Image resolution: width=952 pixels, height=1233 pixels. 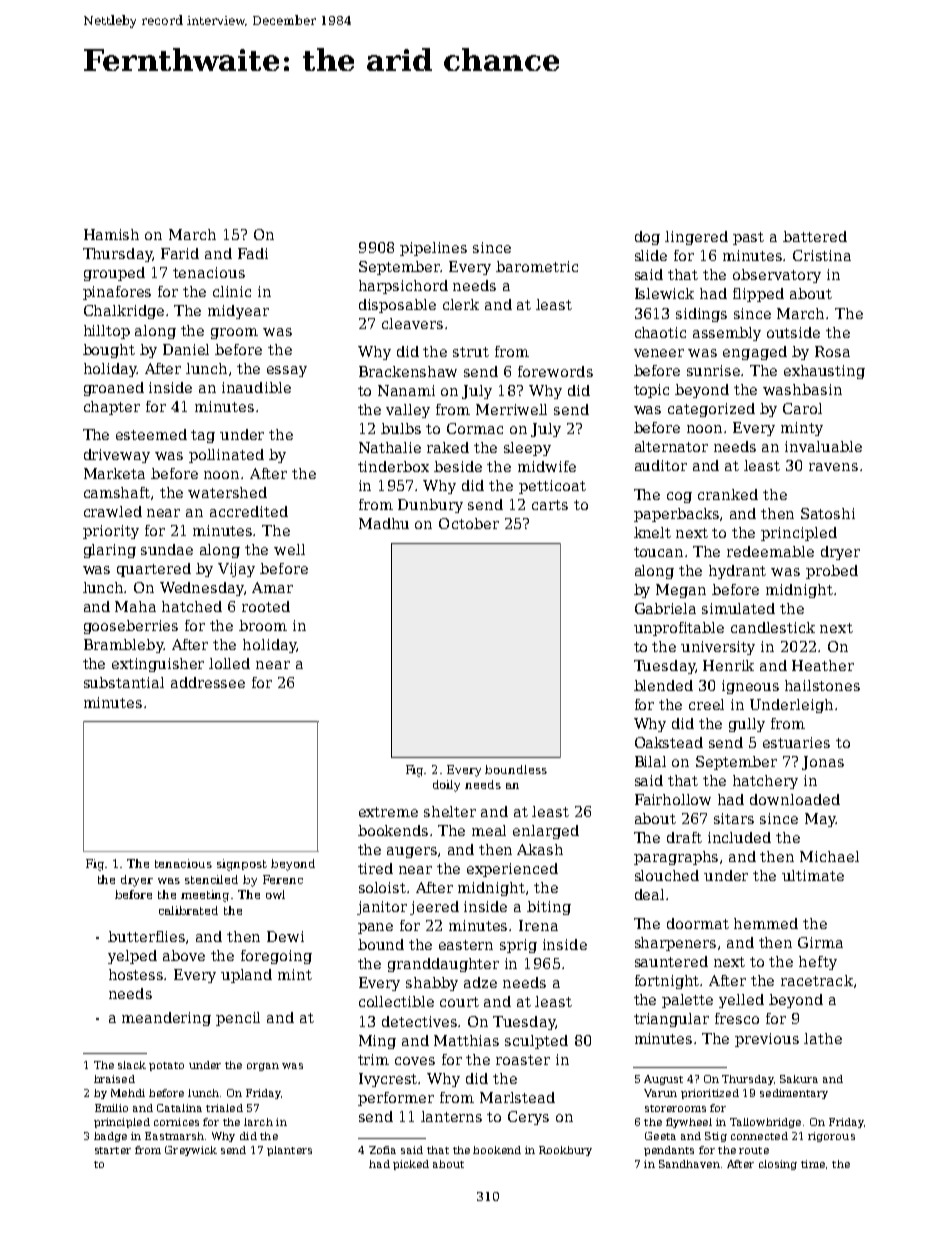 What do you see at coordinates (546, 832) in the document?
I see `enlarged` at bounding box center [546, 832].
